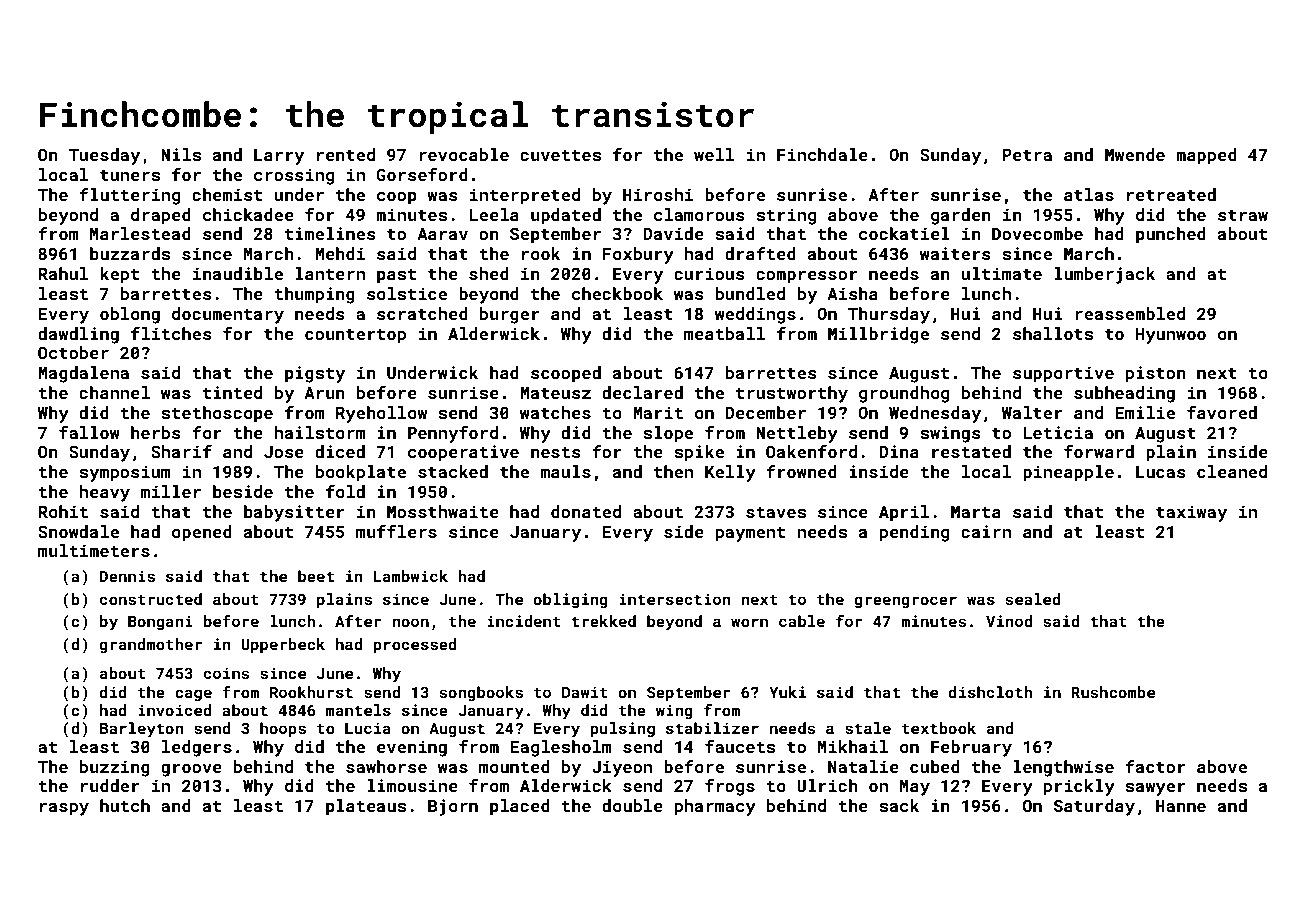  What do you see at coordinates (1027, 155) in the image?
I see `Petra` at bounding box center [1027, 155].
